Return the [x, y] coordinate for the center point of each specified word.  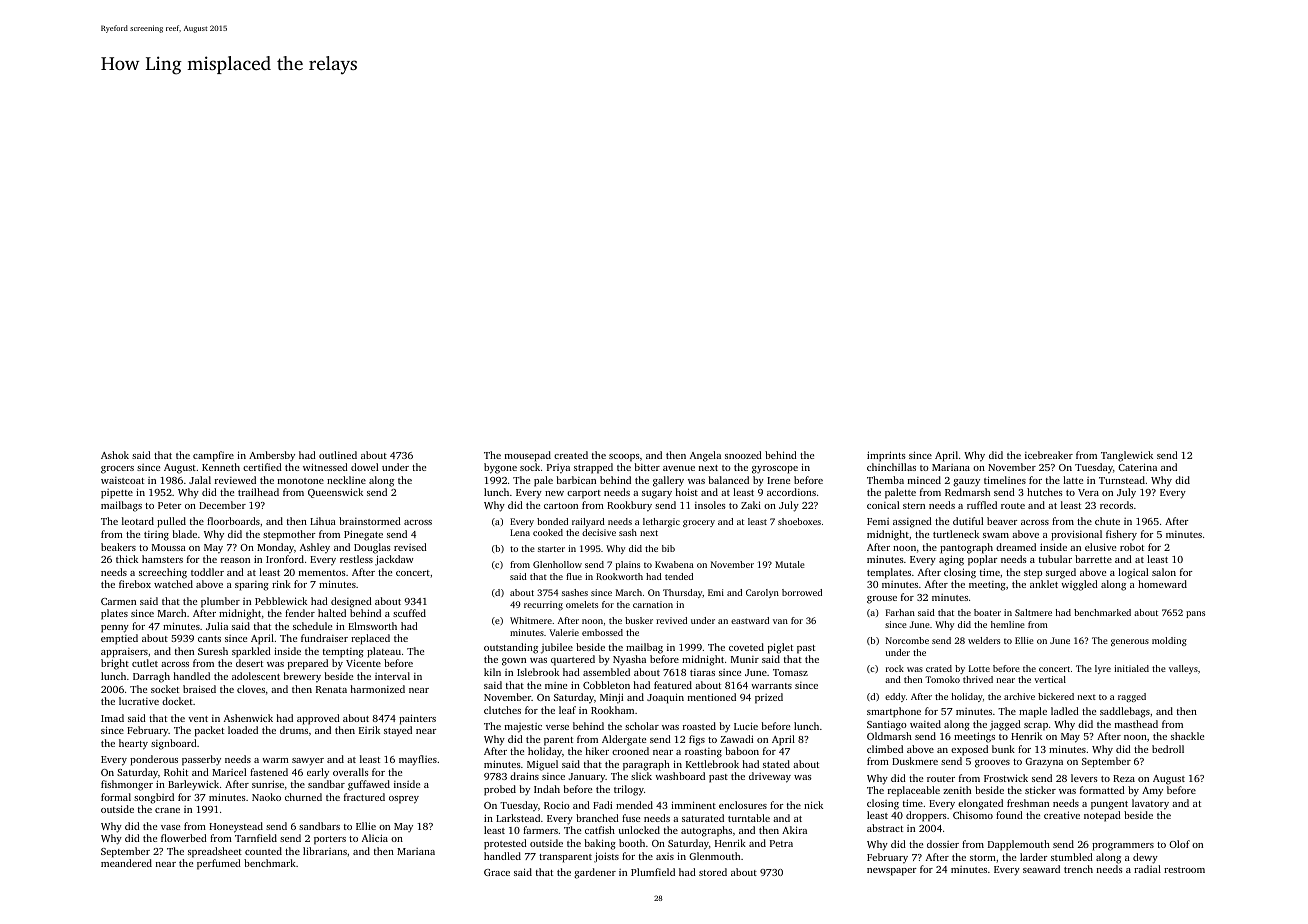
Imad [112, 718]
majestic [523, 728]
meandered [126, 863]
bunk [1003, 749]
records [1116, 505]
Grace [497, 872]
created [571, 455]
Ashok [115, 455]
